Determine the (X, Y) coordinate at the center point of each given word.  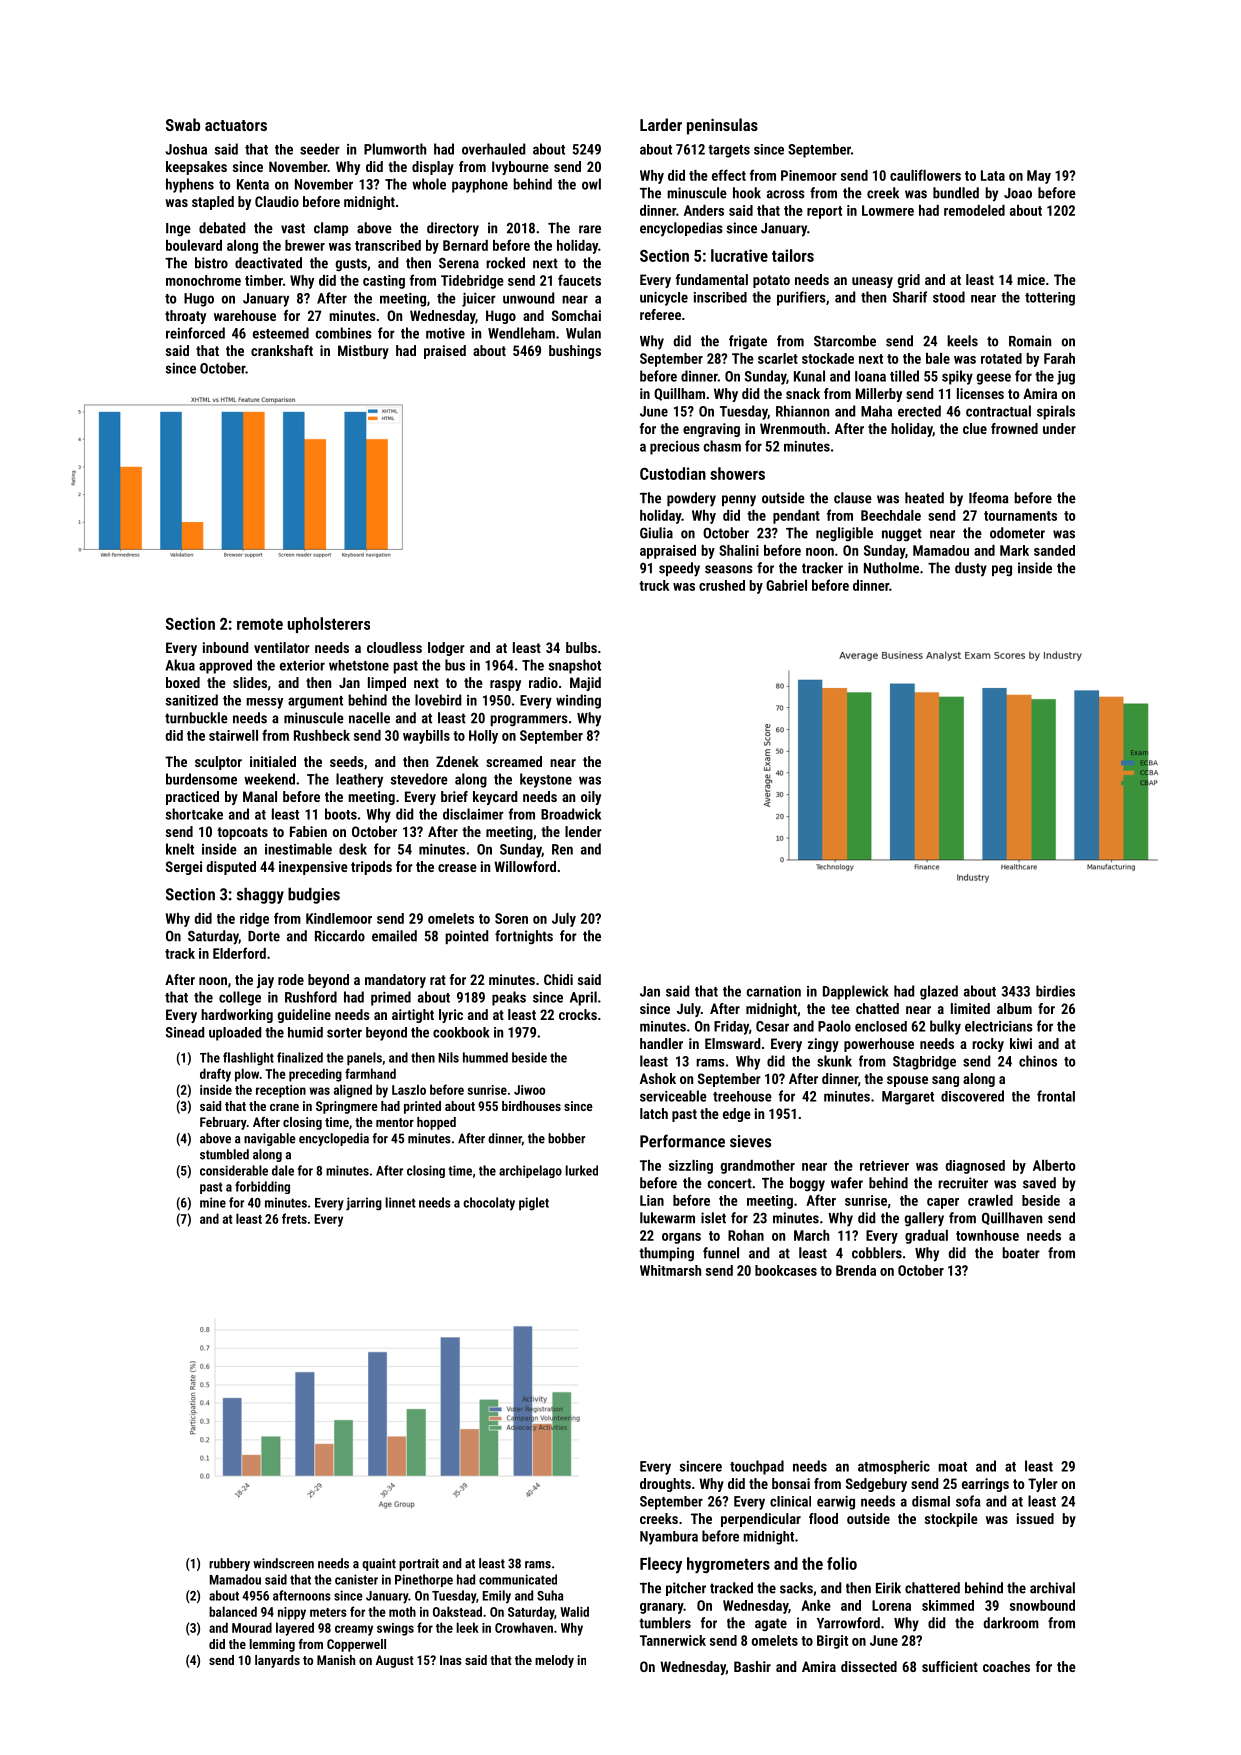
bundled (956, 193)
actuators (236, 125)
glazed (939, 992)
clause (853, 498)
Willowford (525, 866)
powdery (691, 499)
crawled (990, 1200)
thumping (666, 1254)
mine (213, 1202)
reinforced (195, 333)
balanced (233, 1611)
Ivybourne (520, 168)
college (240, 998)
